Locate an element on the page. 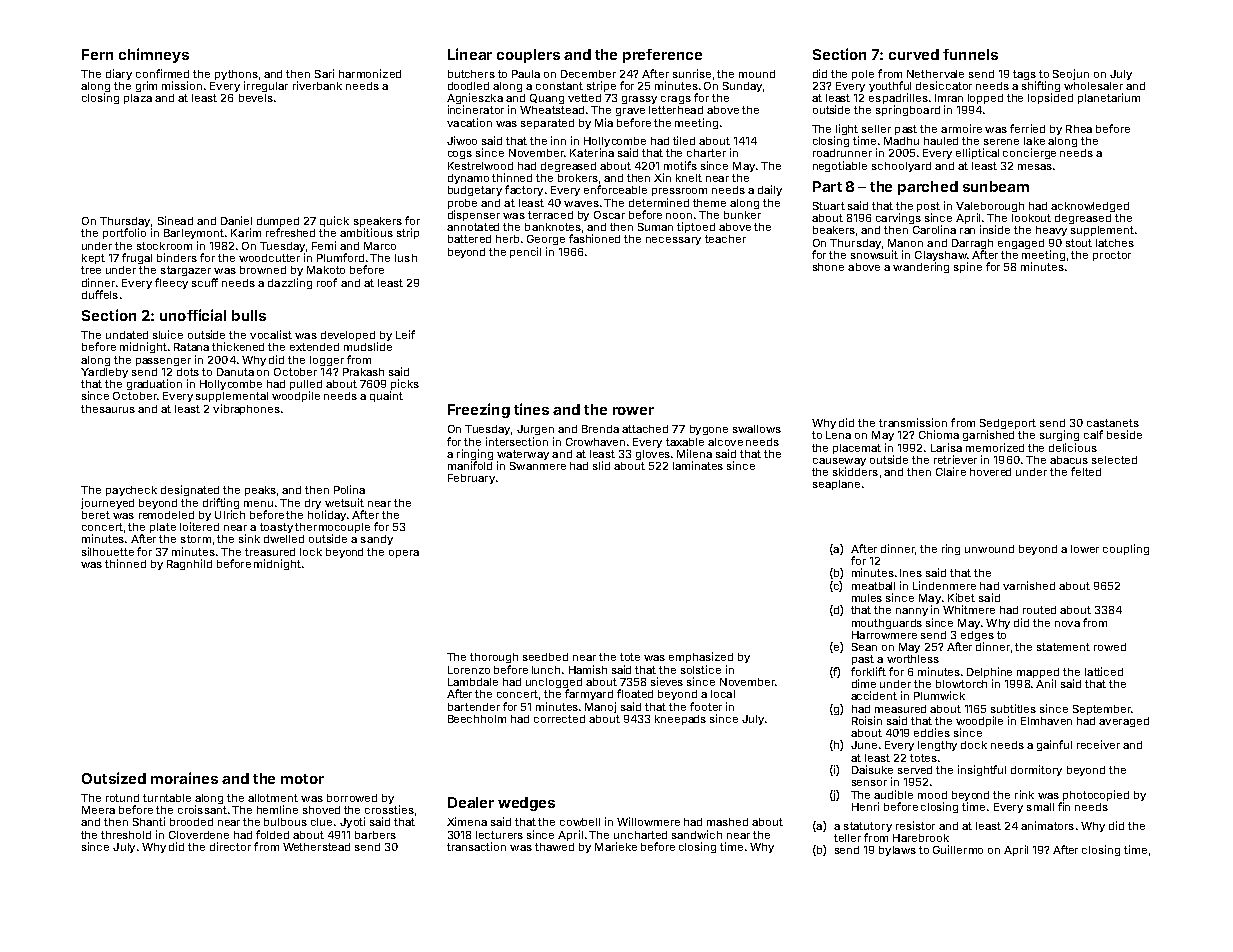 Image resolution: width=1233 pixels, height=952 pixels. Lorenzo is located at coordinates (469, 670).
